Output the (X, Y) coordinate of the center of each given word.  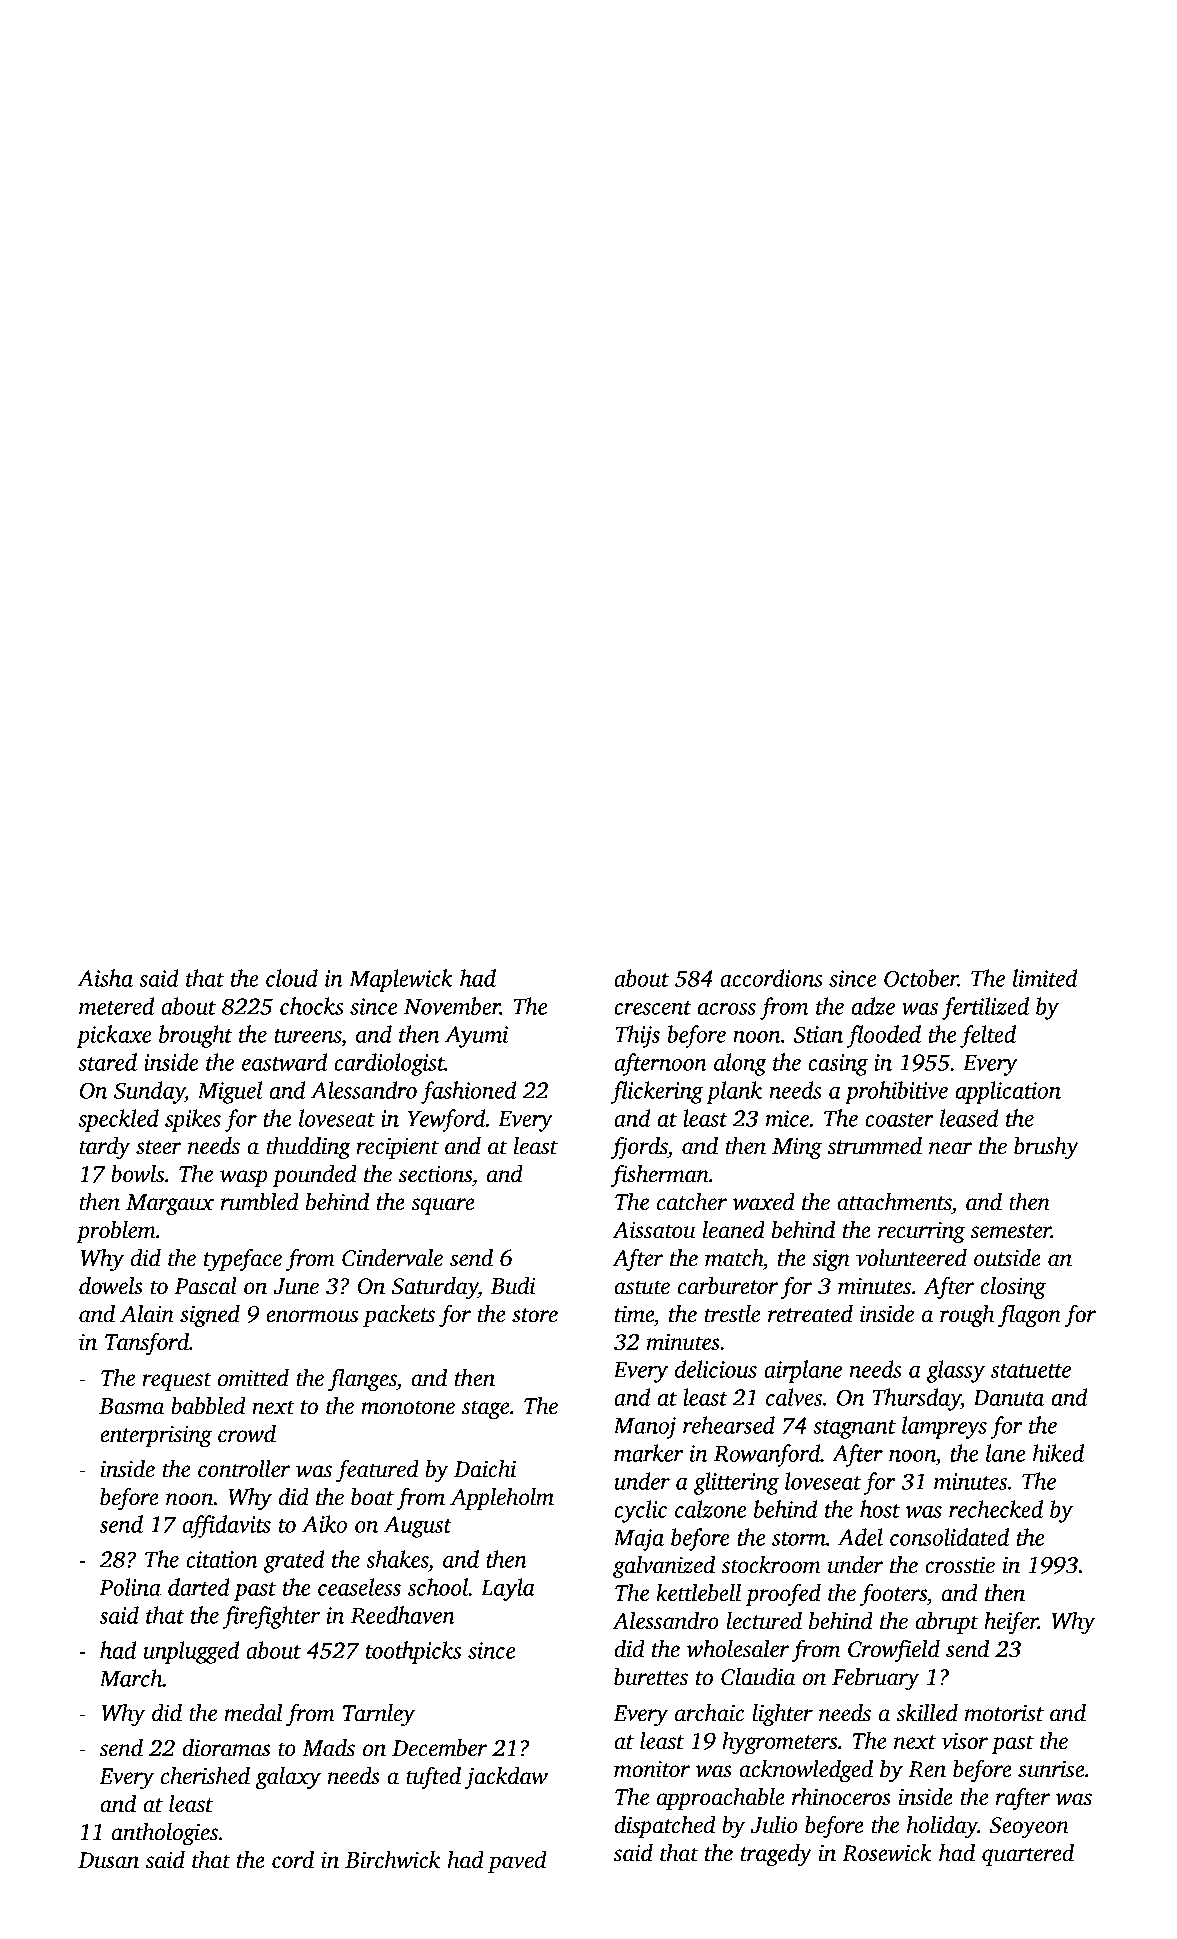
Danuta (1008, 1398)
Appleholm (502, 1499)
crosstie (960, 1565)
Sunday (149, 1092)
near (950, 1148)
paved (517, 1862)
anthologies (164, 1834)
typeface (243, 1259)
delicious (716, 1369)
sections (435, 1174)
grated (294, 1561)
